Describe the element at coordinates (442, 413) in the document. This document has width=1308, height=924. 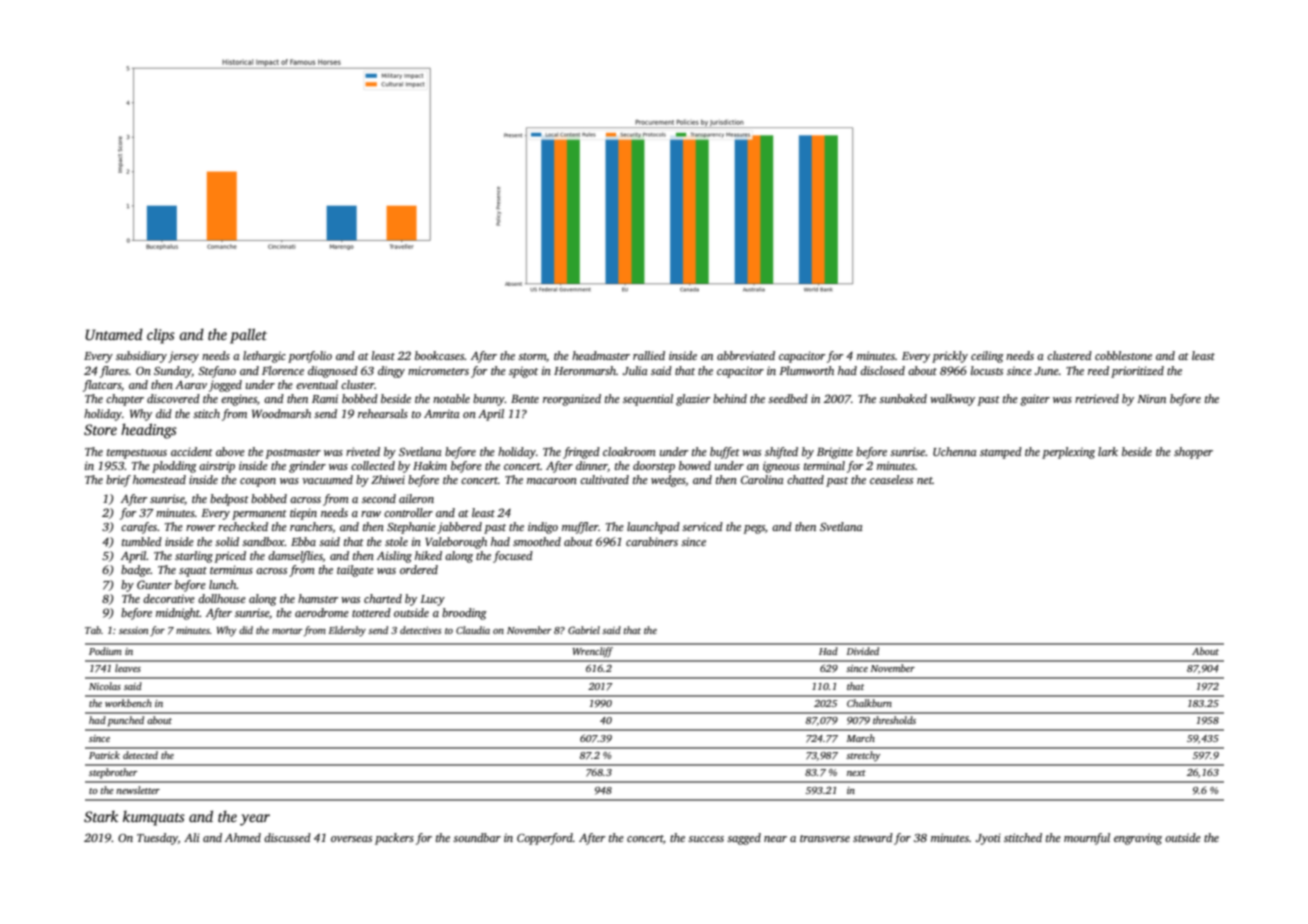
I see `Amrita` at that location.
